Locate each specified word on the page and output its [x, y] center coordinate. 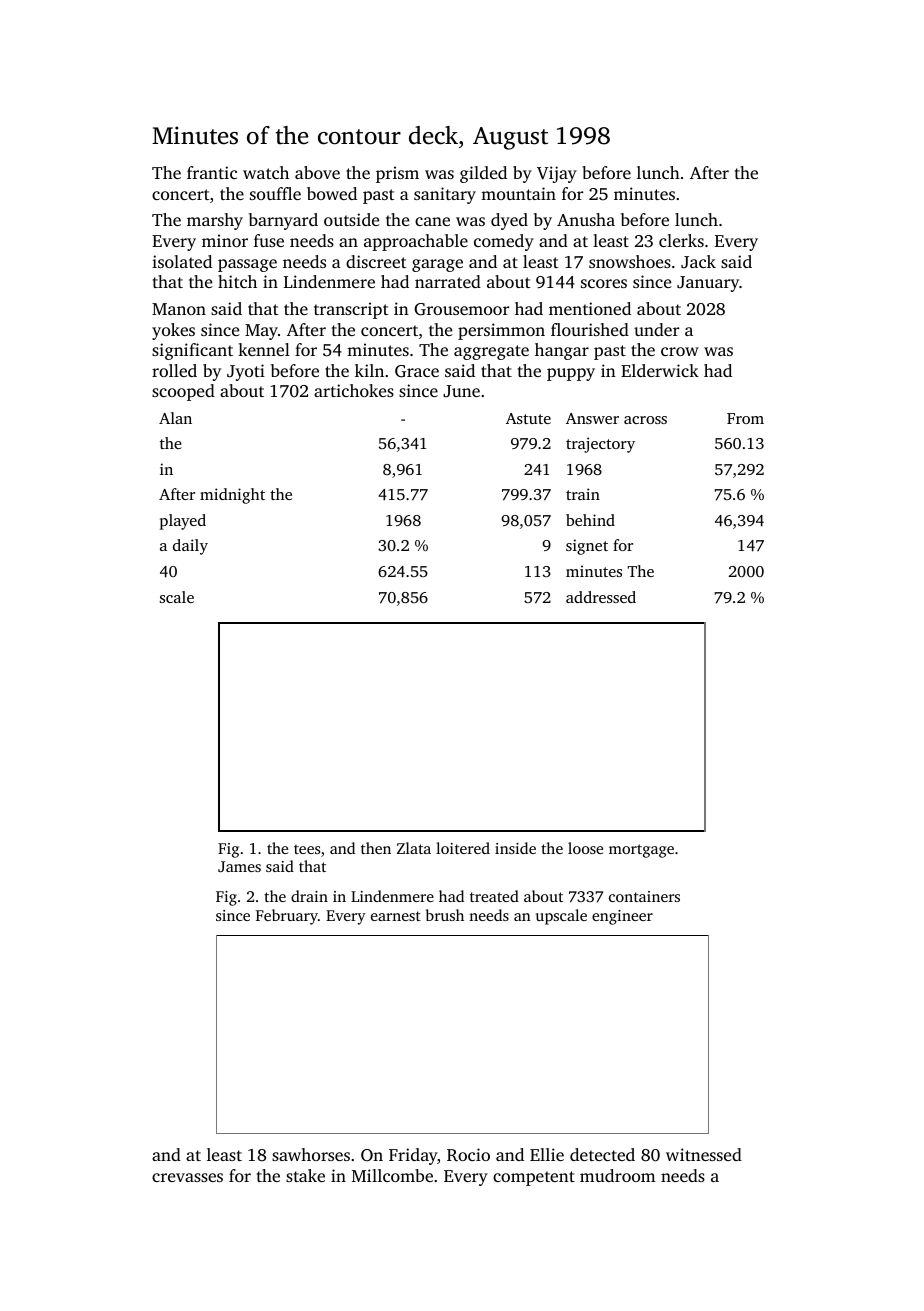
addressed [601, 597]
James [239, 866]
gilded [483, 174]
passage [247, 265]
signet [587, 547]
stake [305, 1175]
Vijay [557, 174]
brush [445, 915]
